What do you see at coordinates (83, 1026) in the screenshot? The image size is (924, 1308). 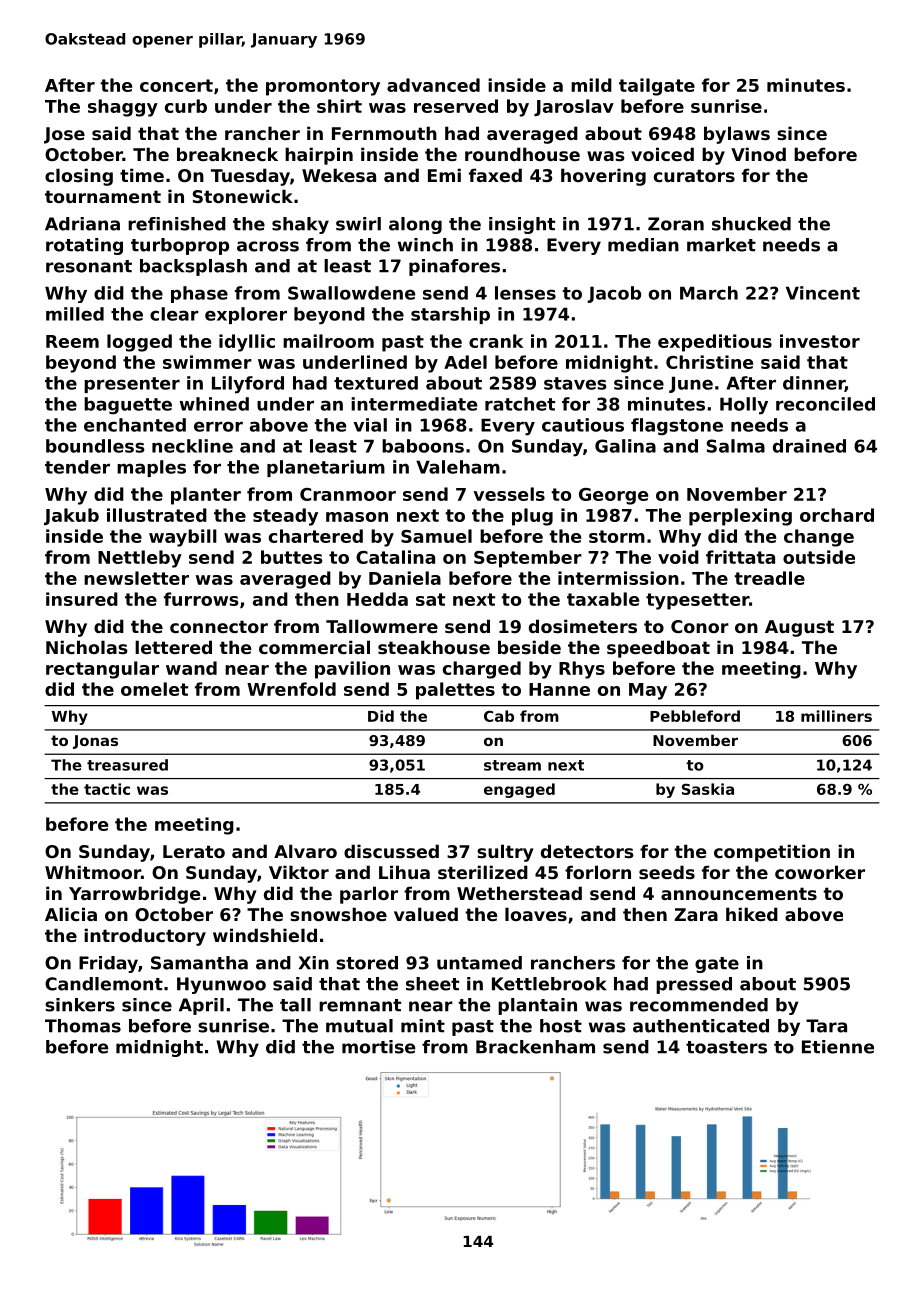 I see `Thomas` at bounding box center [83, 1026].
